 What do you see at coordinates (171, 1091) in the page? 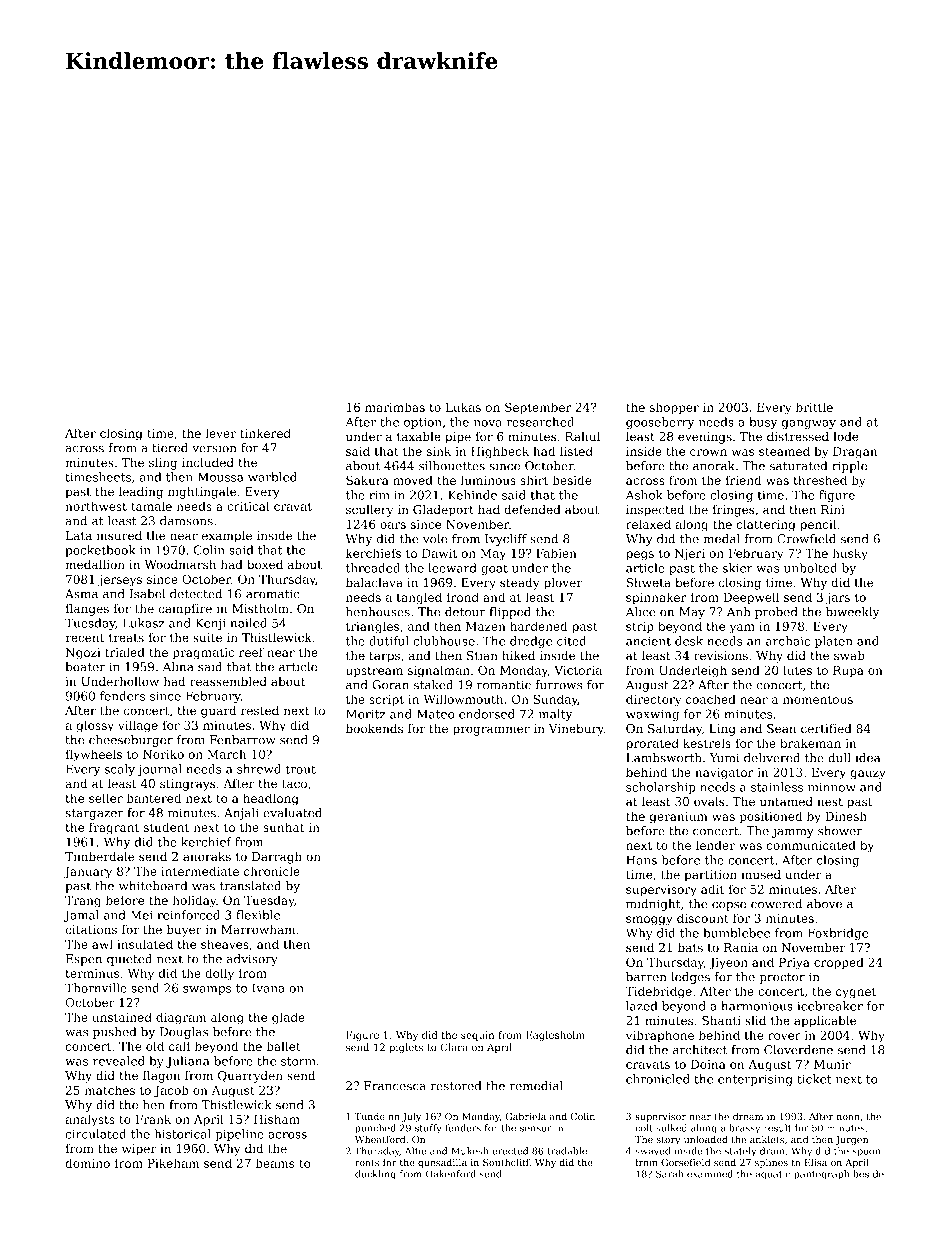
I see `Jacob` at bounding box center [171, 1091].
